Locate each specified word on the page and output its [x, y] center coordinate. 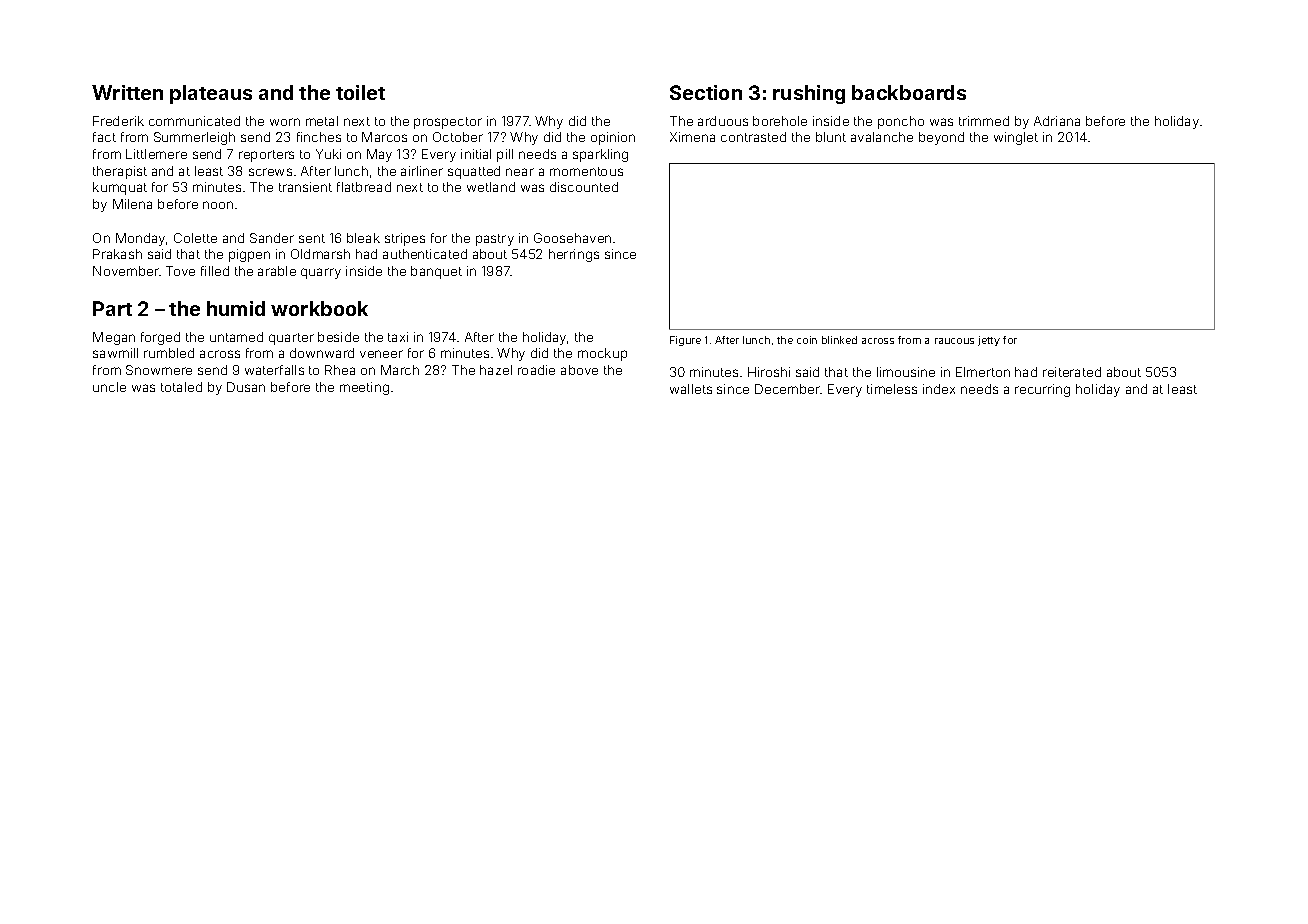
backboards [909, 92]
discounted [584, 187]
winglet [1016, 138]
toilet [360, 92]
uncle [109, 387]
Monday [140, 239]
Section [706, 92]
